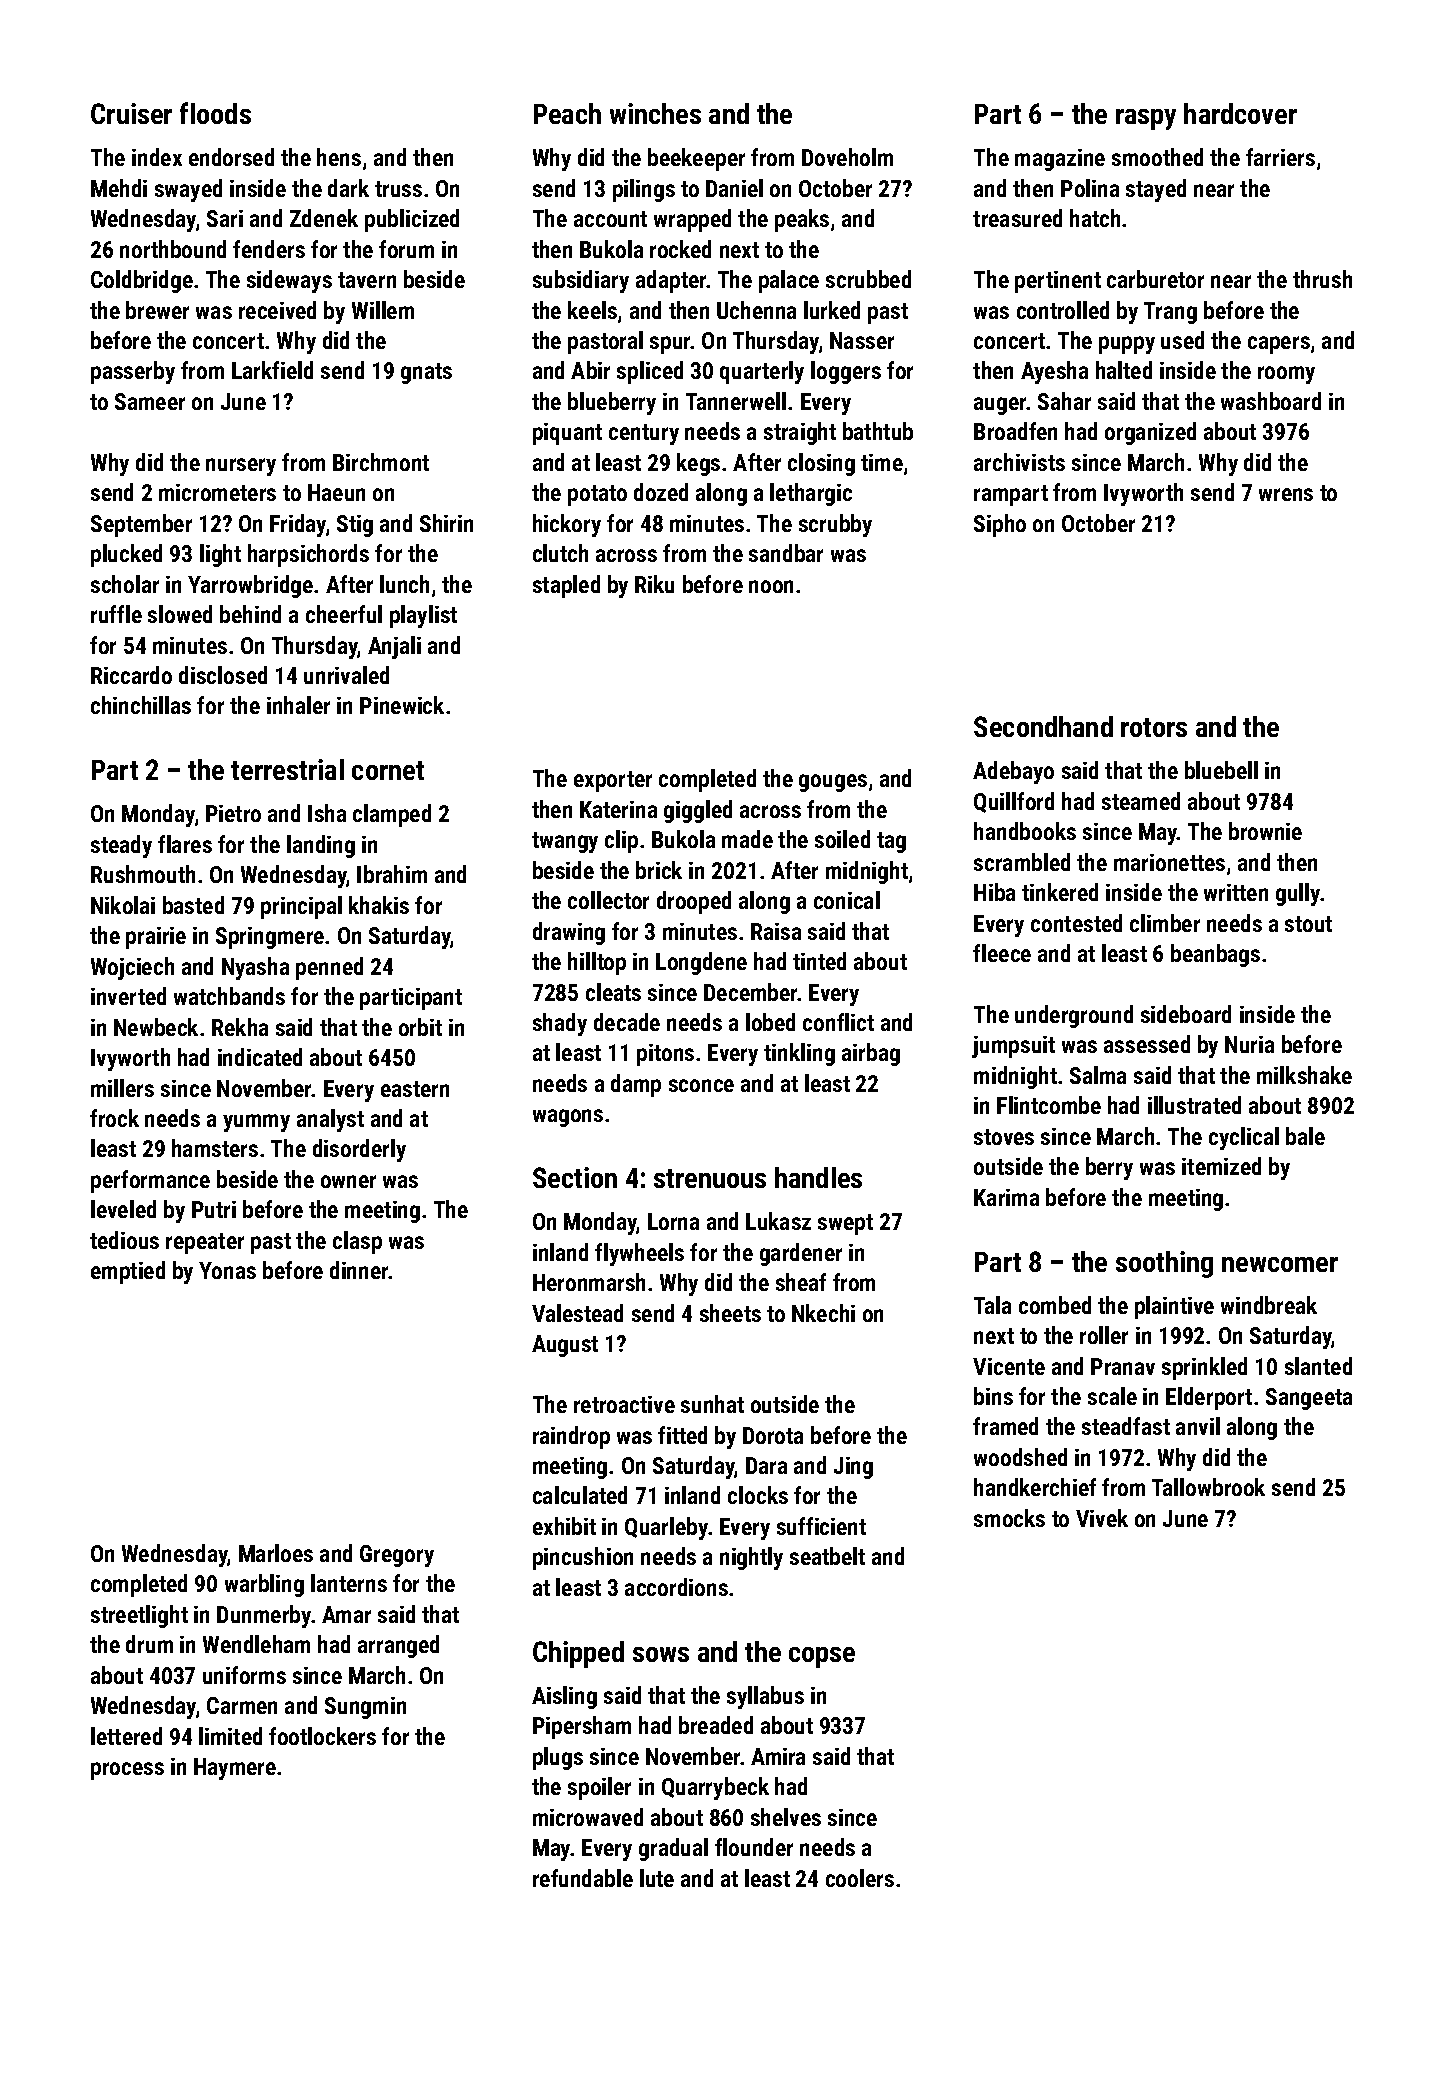 The width and height of the image is (1450, 2100). What do you see at coordinates (1305, 1136) in the image?
I see `bale` at bounding box center [1305, 1136].
